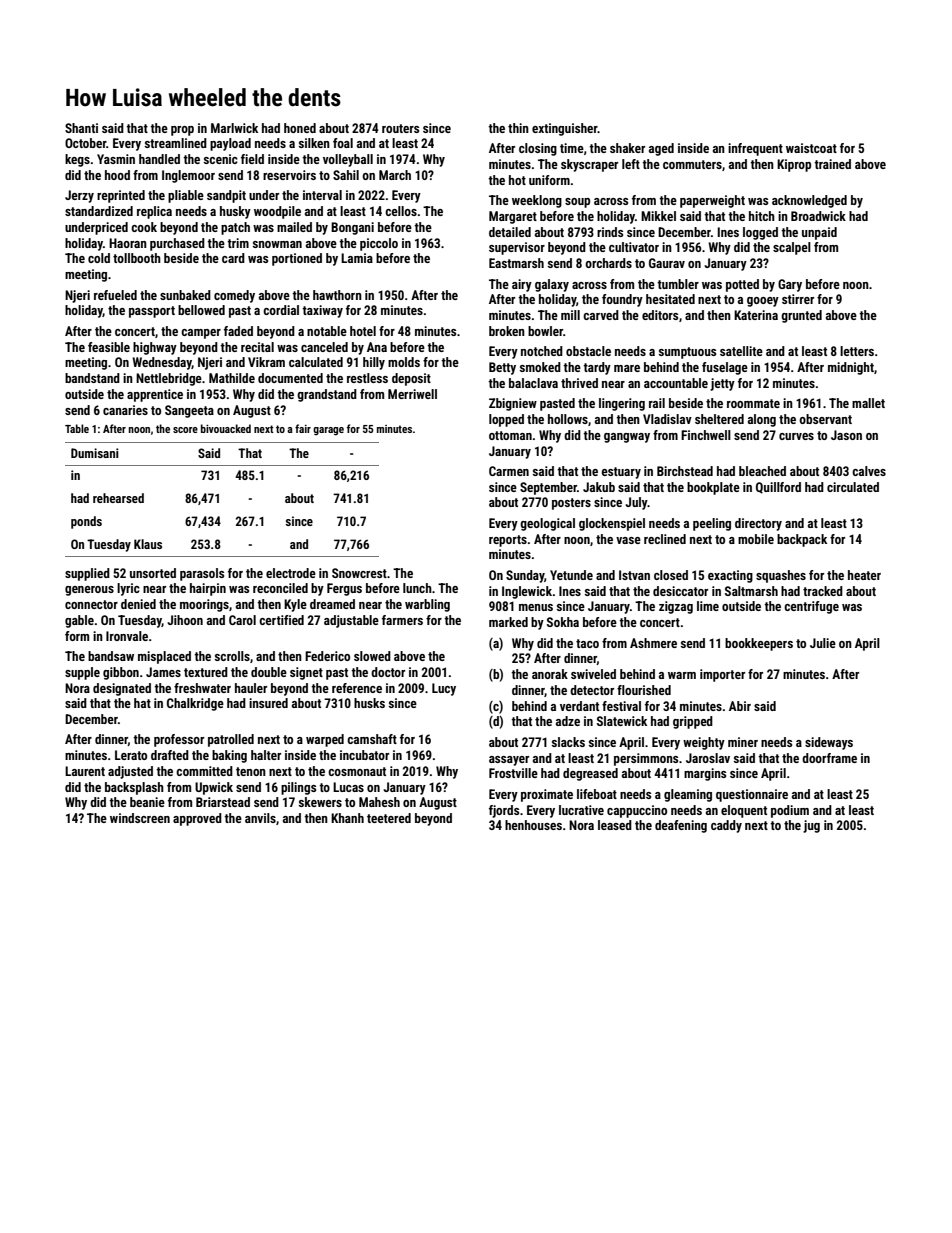  What do you see at coordinates (536, 607) in the screenshot?
I see `menus` at bounding box center [536, 607].
